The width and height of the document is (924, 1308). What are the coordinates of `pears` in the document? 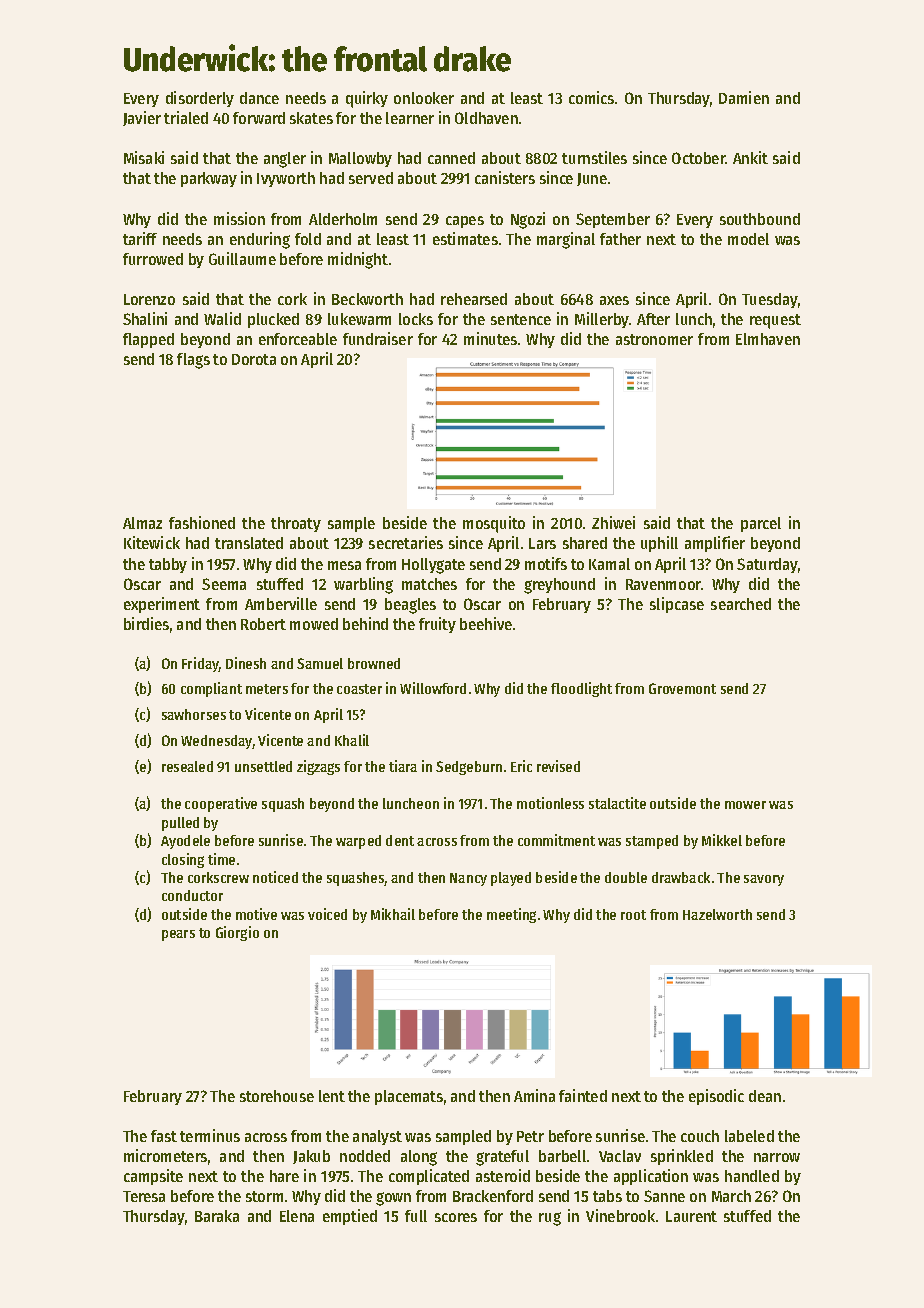 It's located at (178, 935).
